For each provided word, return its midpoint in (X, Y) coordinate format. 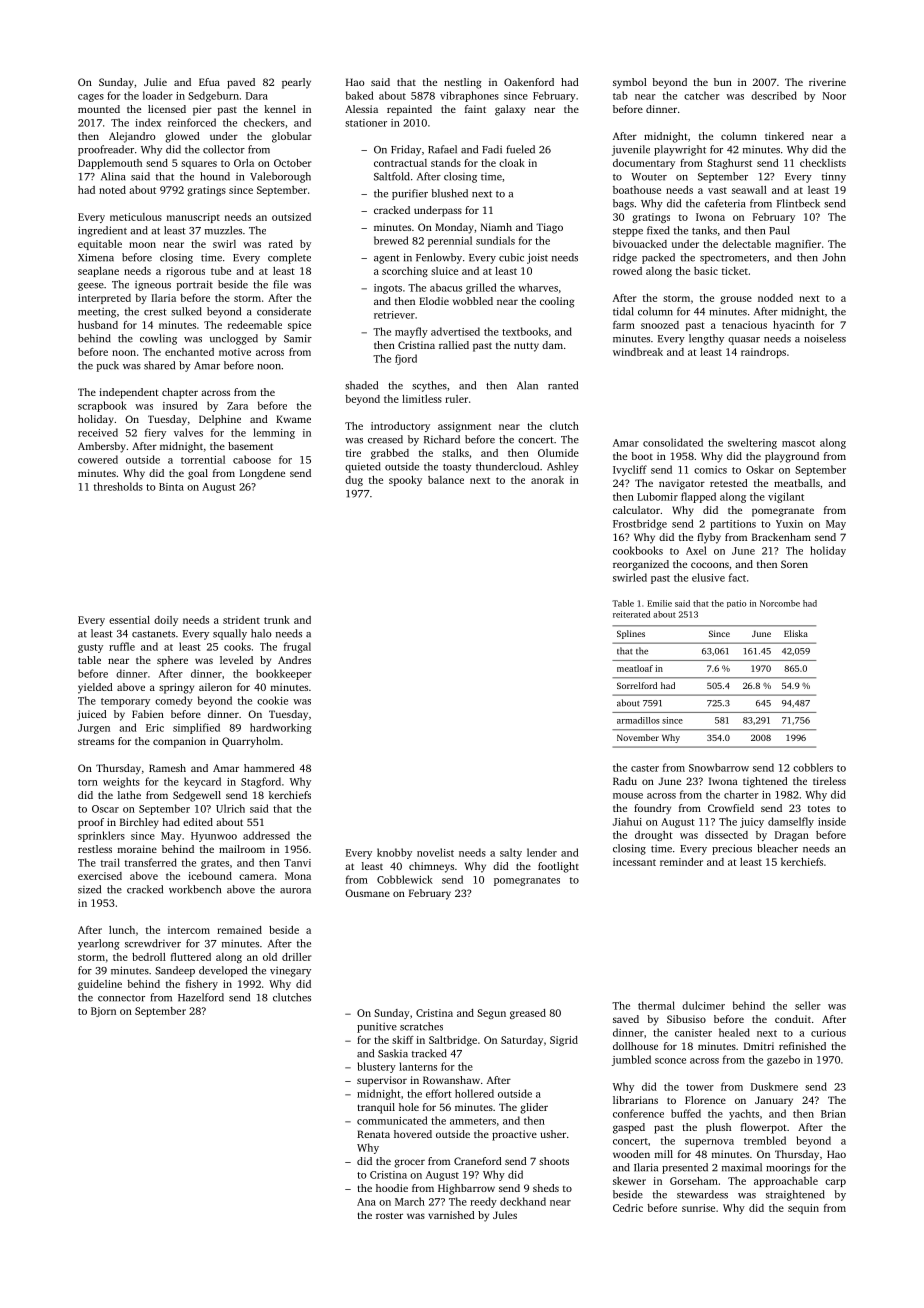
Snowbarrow (719, 767)
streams (96, 742)
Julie (155, 82)
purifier (410, 194)
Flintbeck (798, 203)
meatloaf (635, 668)
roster (389, 1215)
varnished (451, 1215)
